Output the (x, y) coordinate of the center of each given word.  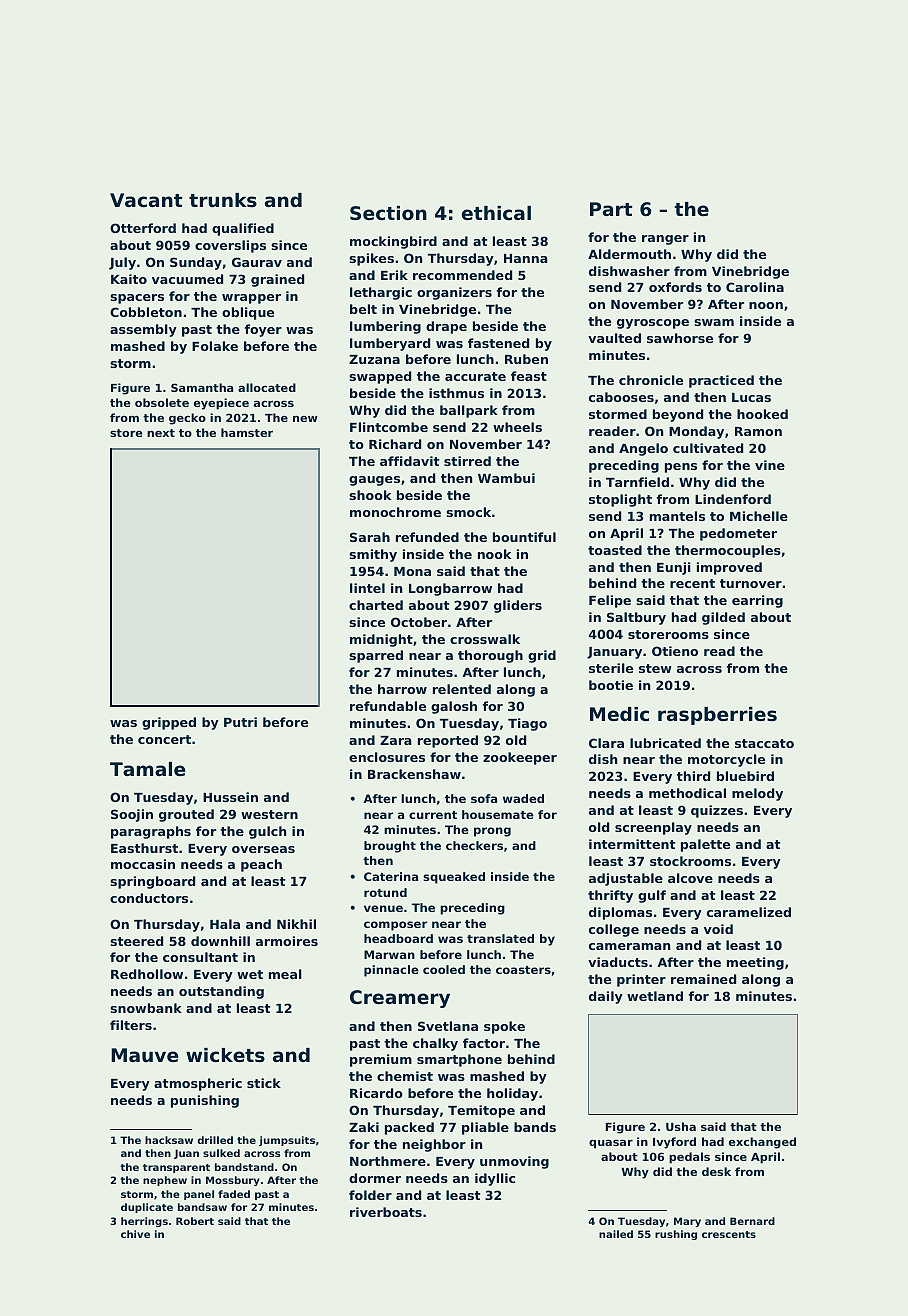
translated (500, 938)
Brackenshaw (414, 774)
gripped (169, 723)
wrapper (251, 299)
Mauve (144, 1055)
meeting (755, 963)
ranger (665, 240)
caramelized (749, 912)
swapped (380, 377)
